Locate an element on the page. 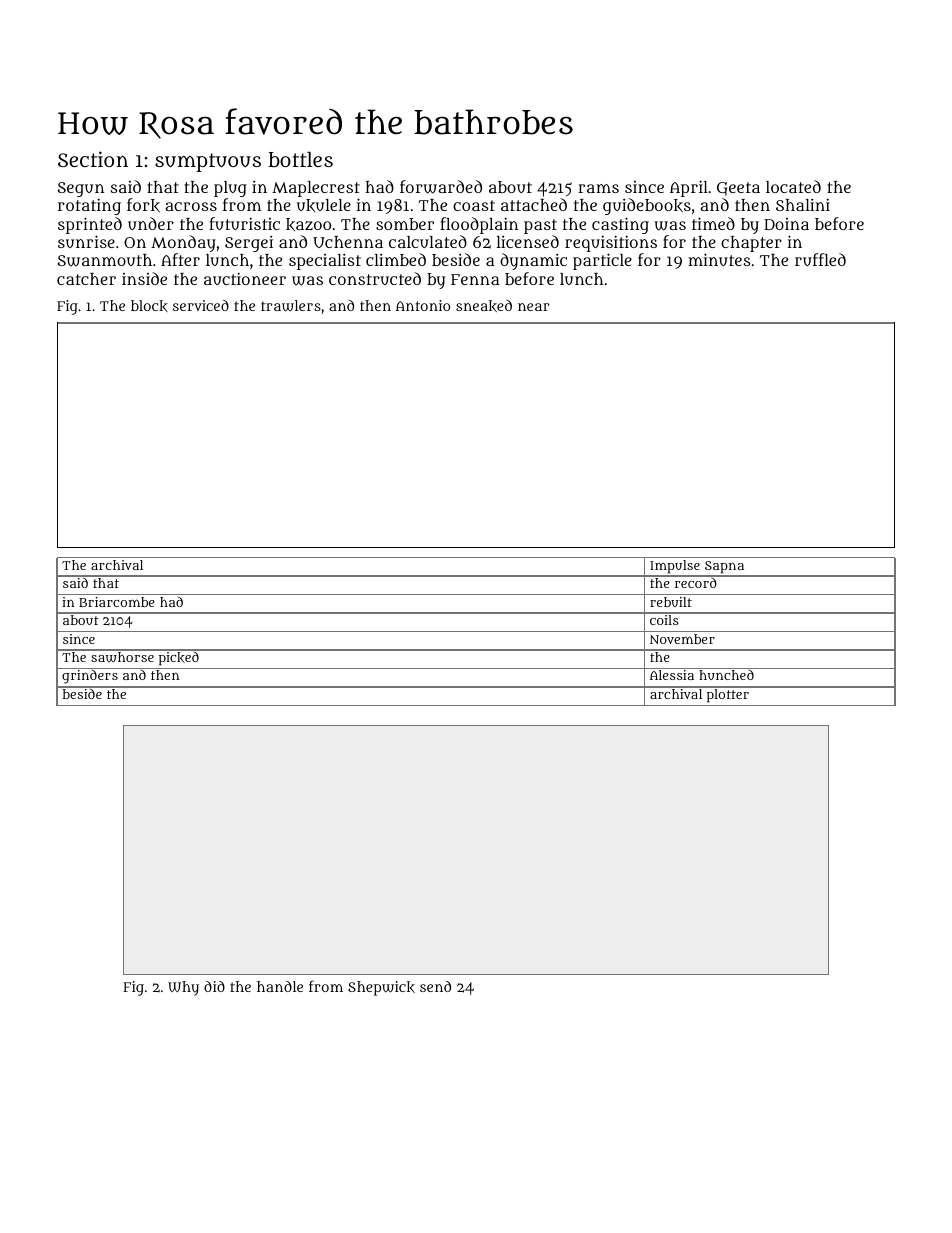 The width and height of the image is (952, 1233). located is located at coordinates (793, 186).
